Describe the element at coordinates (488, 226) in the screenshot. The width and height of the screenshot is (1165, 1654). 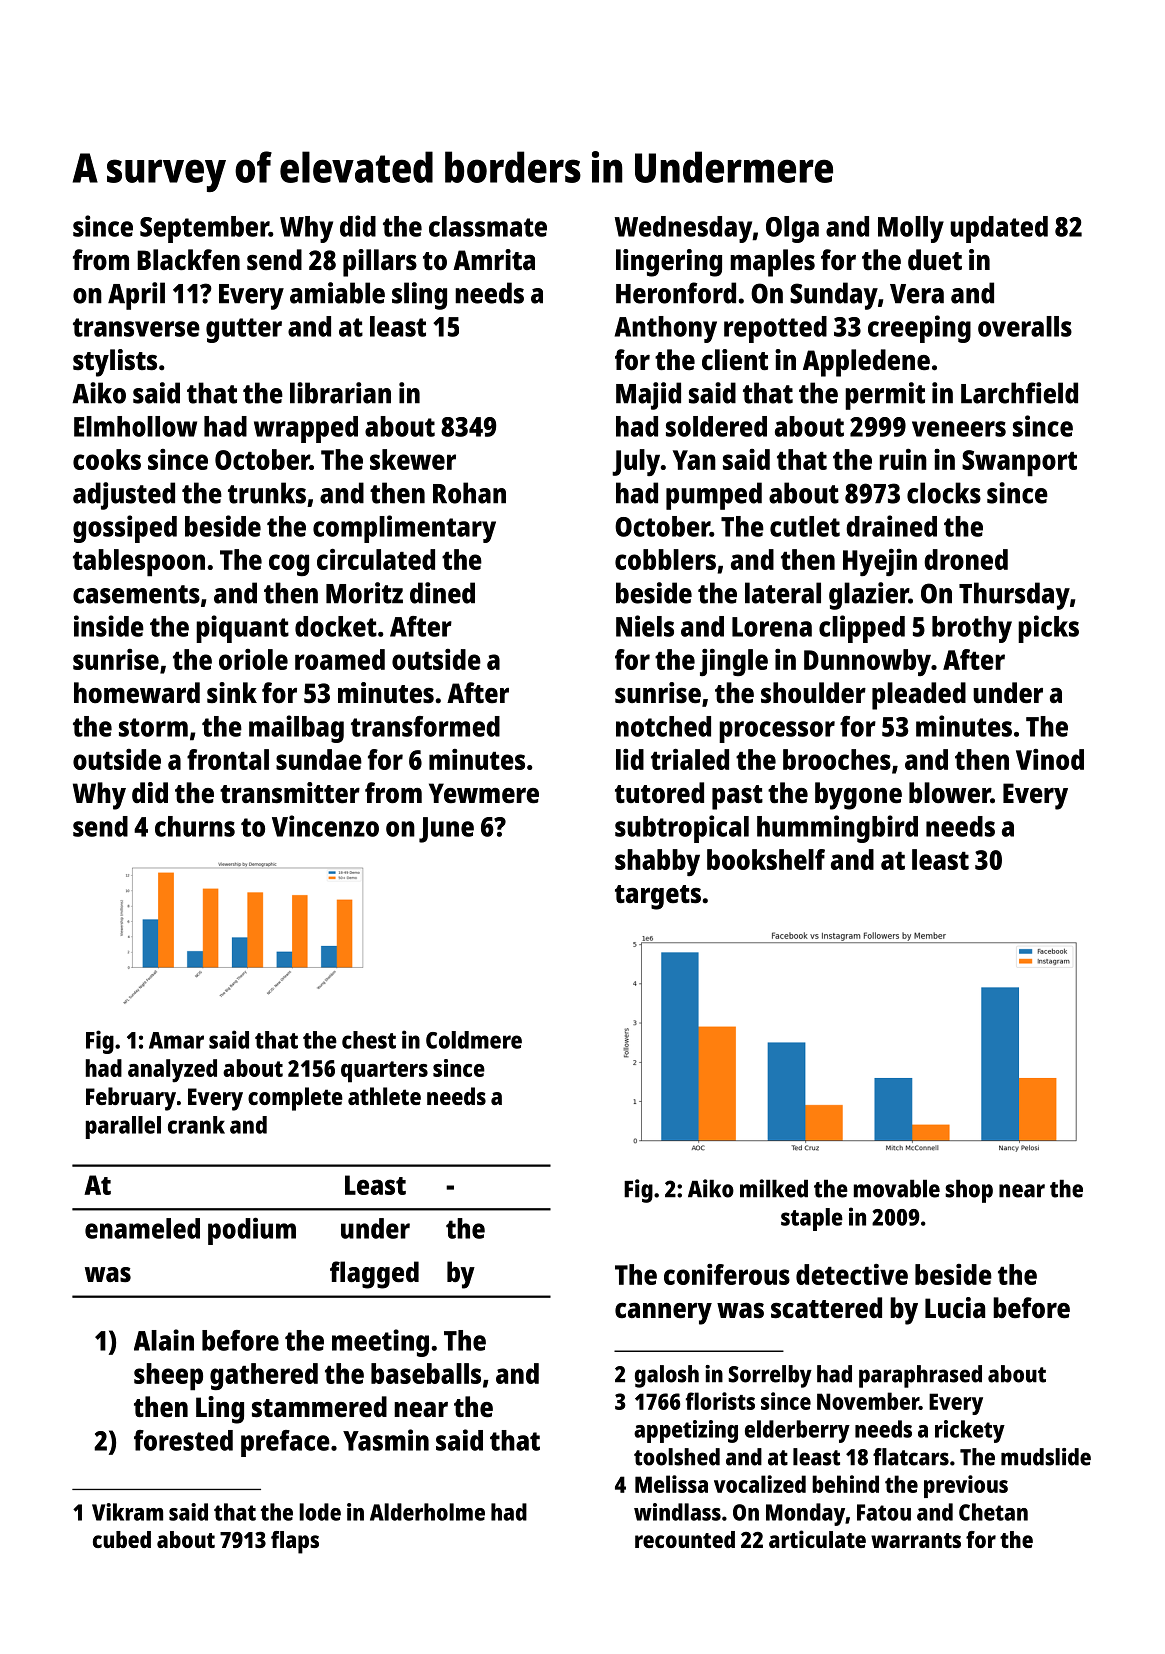
I see `classmate` at that location.
